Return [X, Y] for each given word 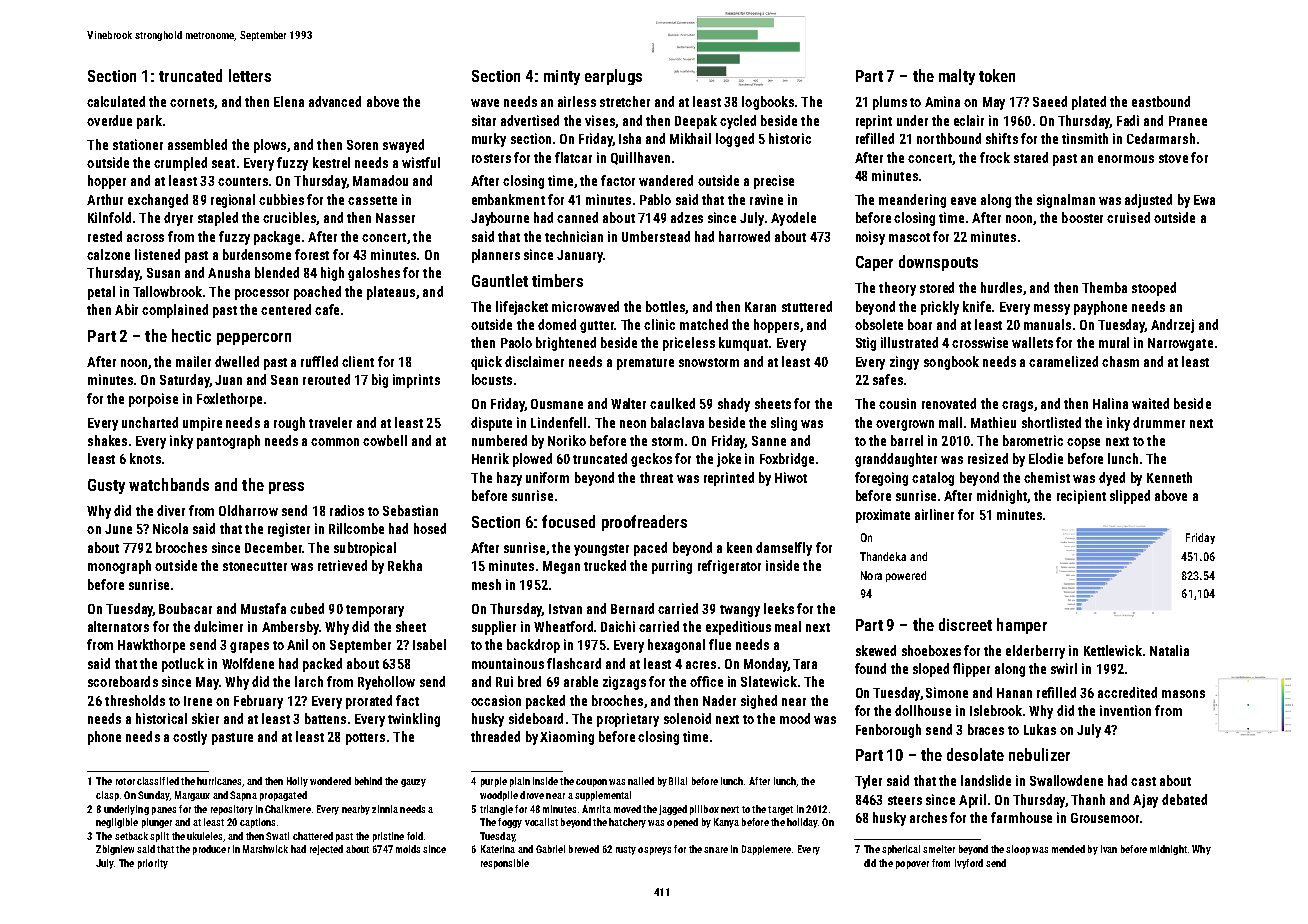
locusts [492, 379]
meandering [912, 201]
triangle [496, 810]
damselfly [784, 549]
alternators [118, 626]
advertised [530, 120]
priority [153, 864]
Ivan [1109, 849]
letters [250, 75]
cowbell [385, 440]
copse [1083, 443]
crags [1017, 406]
